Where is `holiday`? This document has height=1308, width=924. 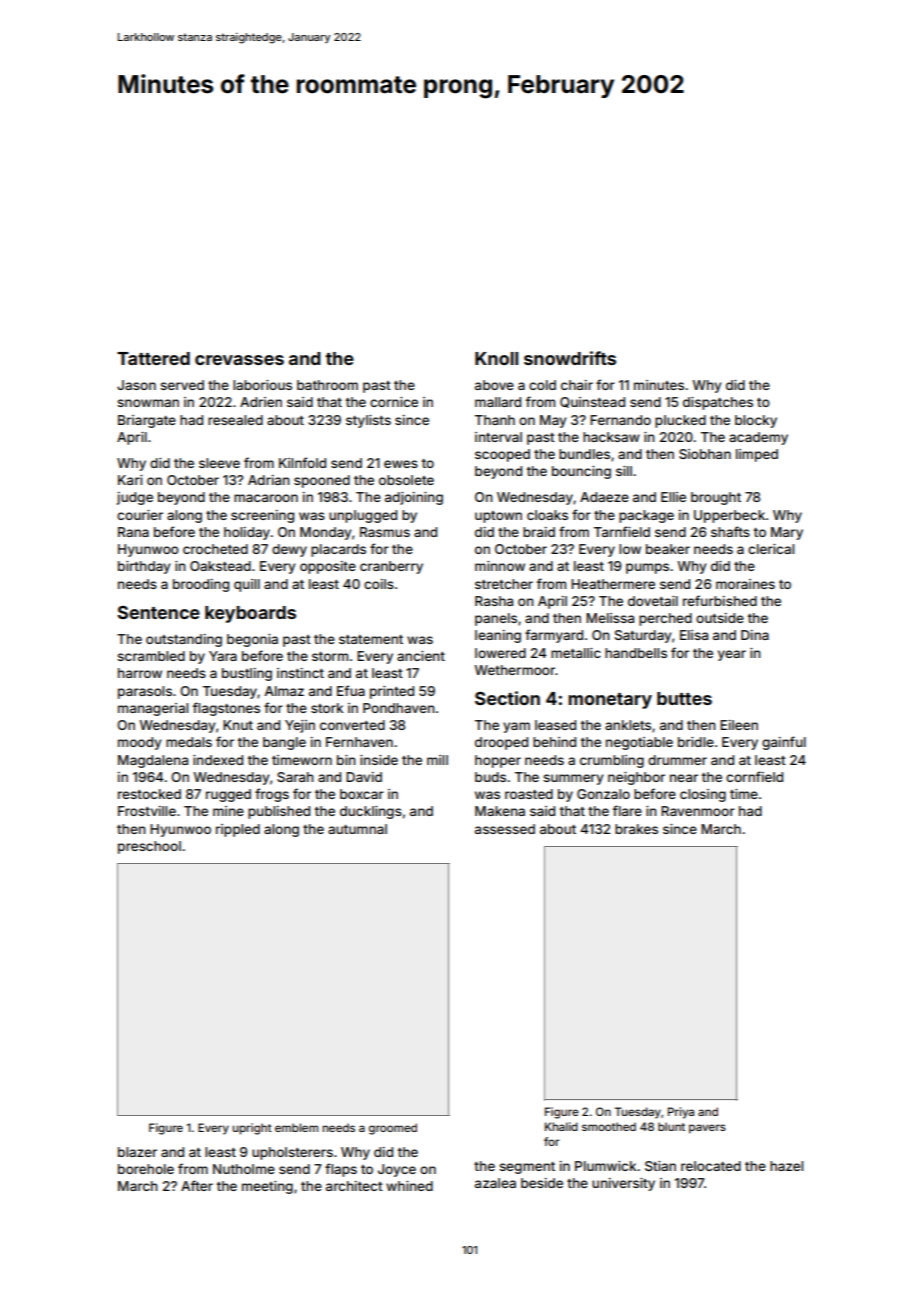 holiday is located at coordinates (247, 533).
